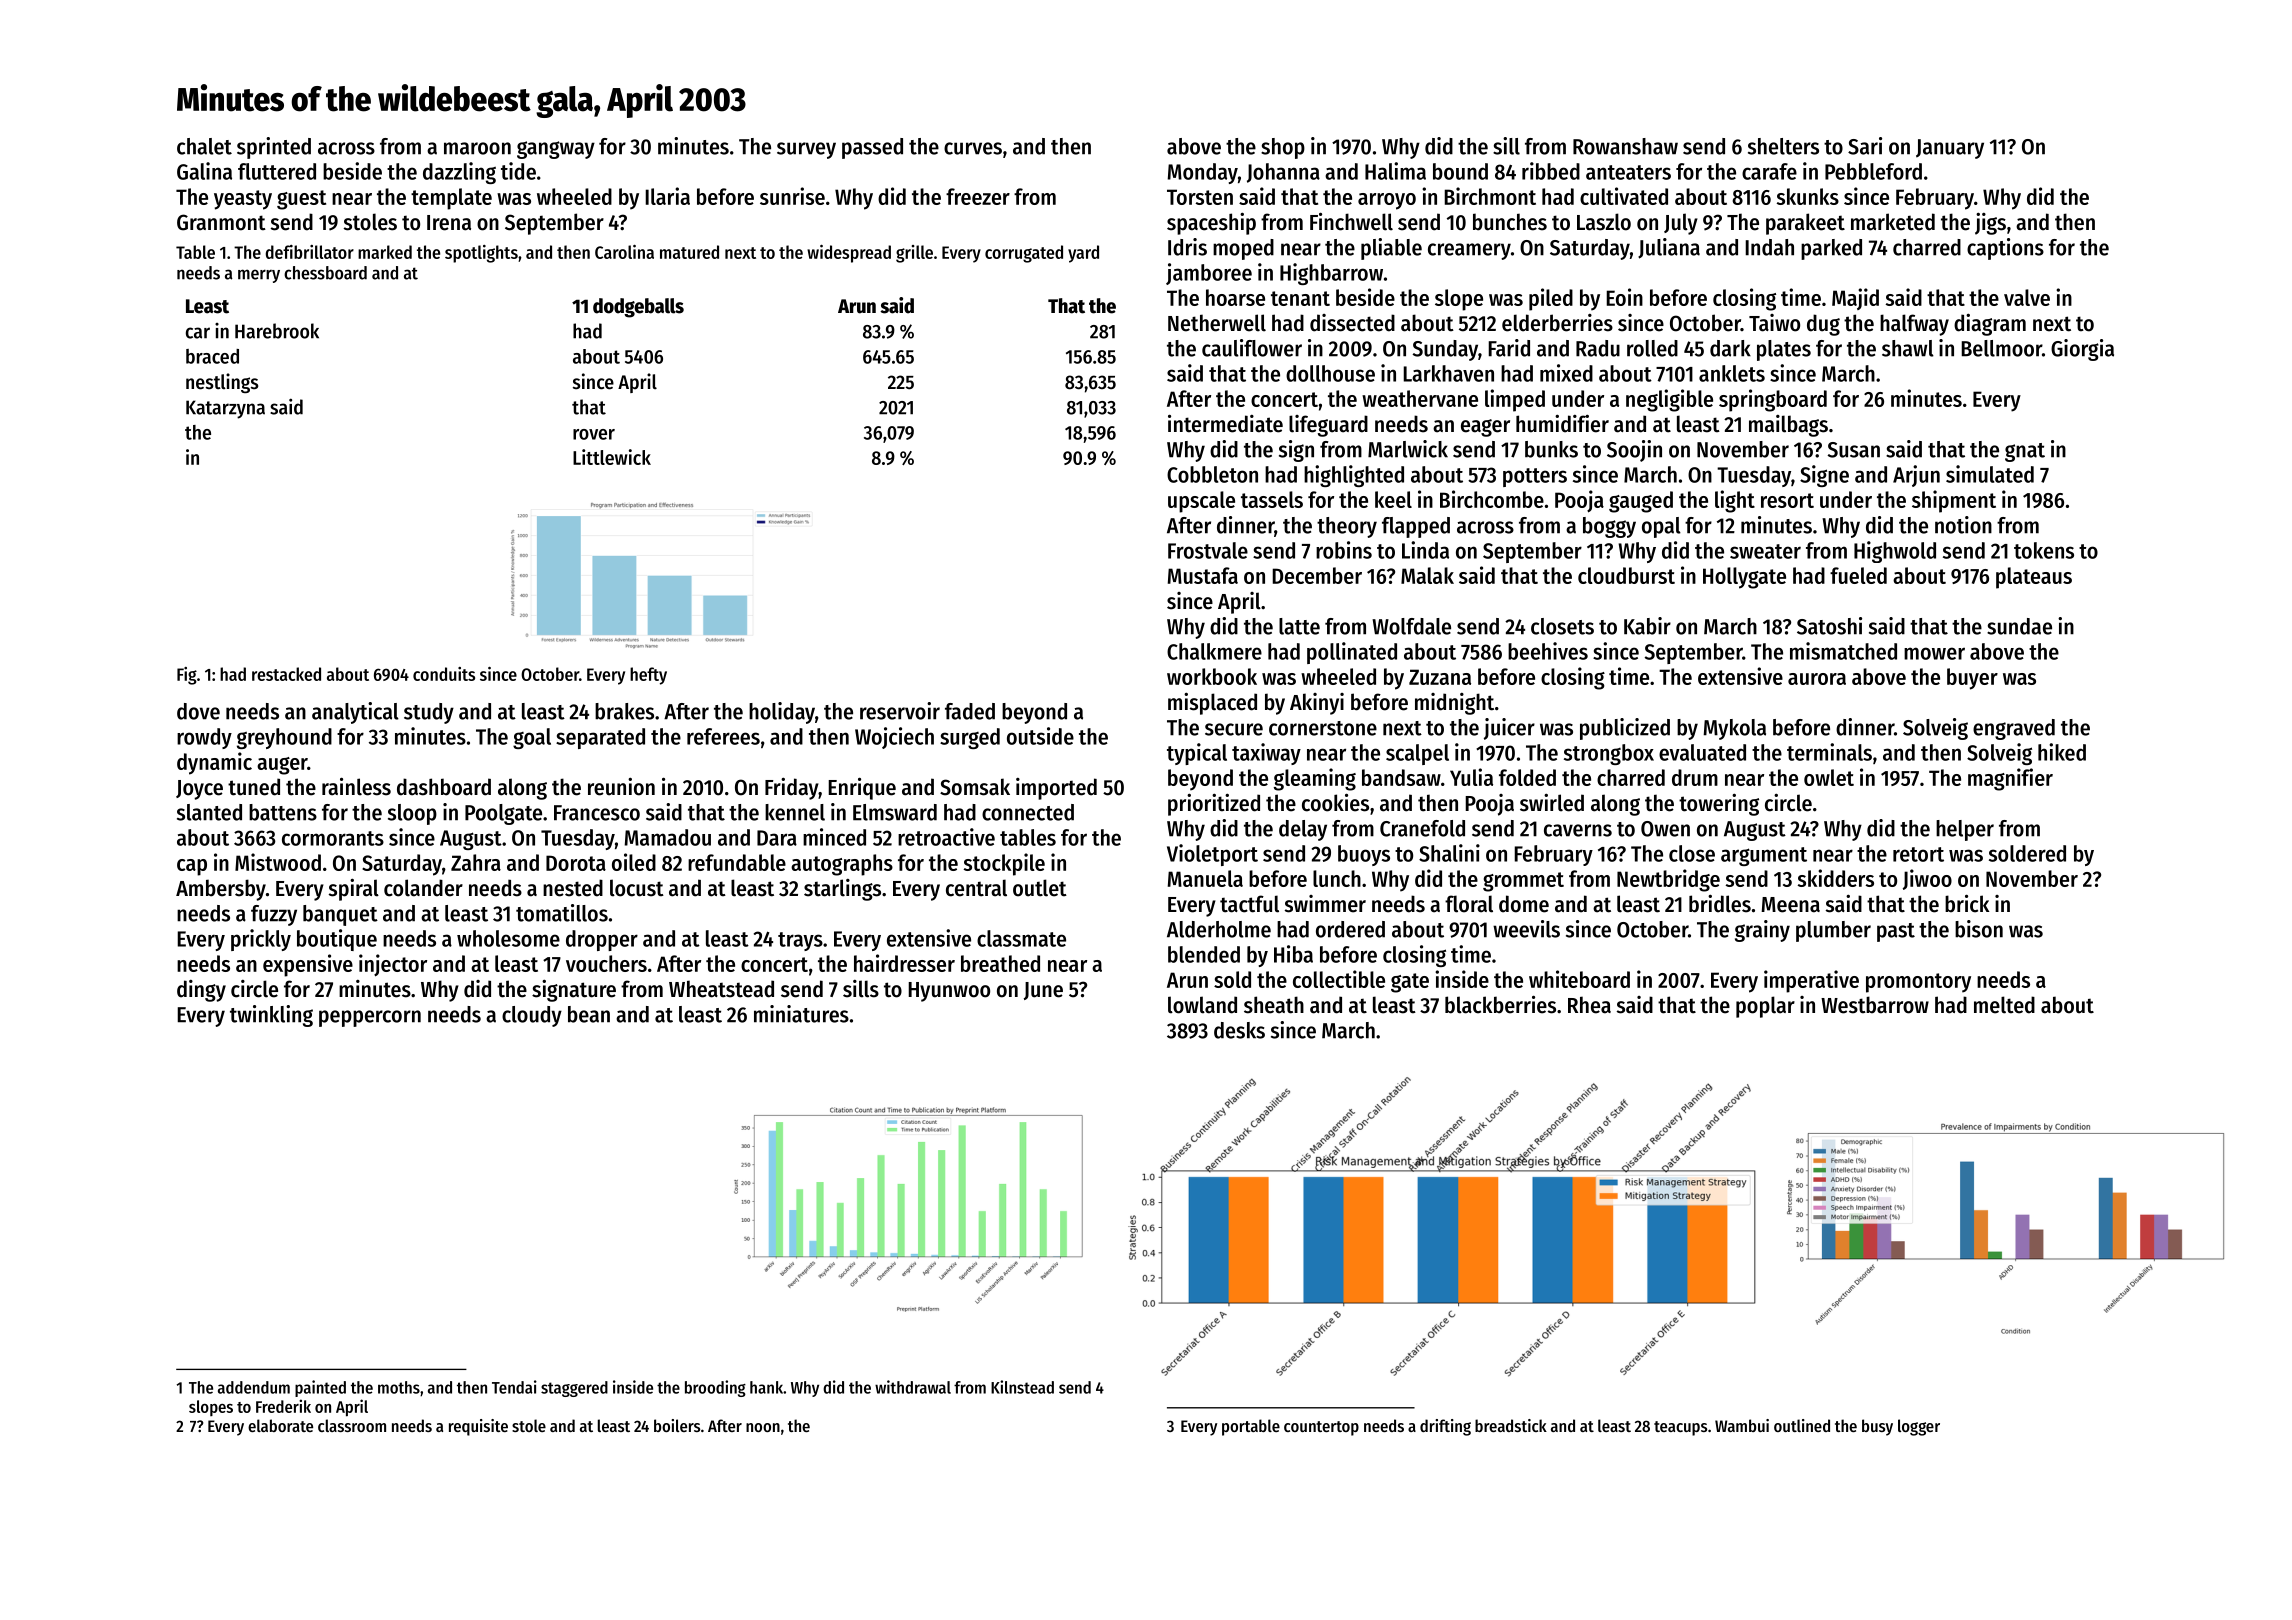 Image resolution: width=2292 pixels, height=1620 pixels. I want to click on dissected, so click(1352, 323).
